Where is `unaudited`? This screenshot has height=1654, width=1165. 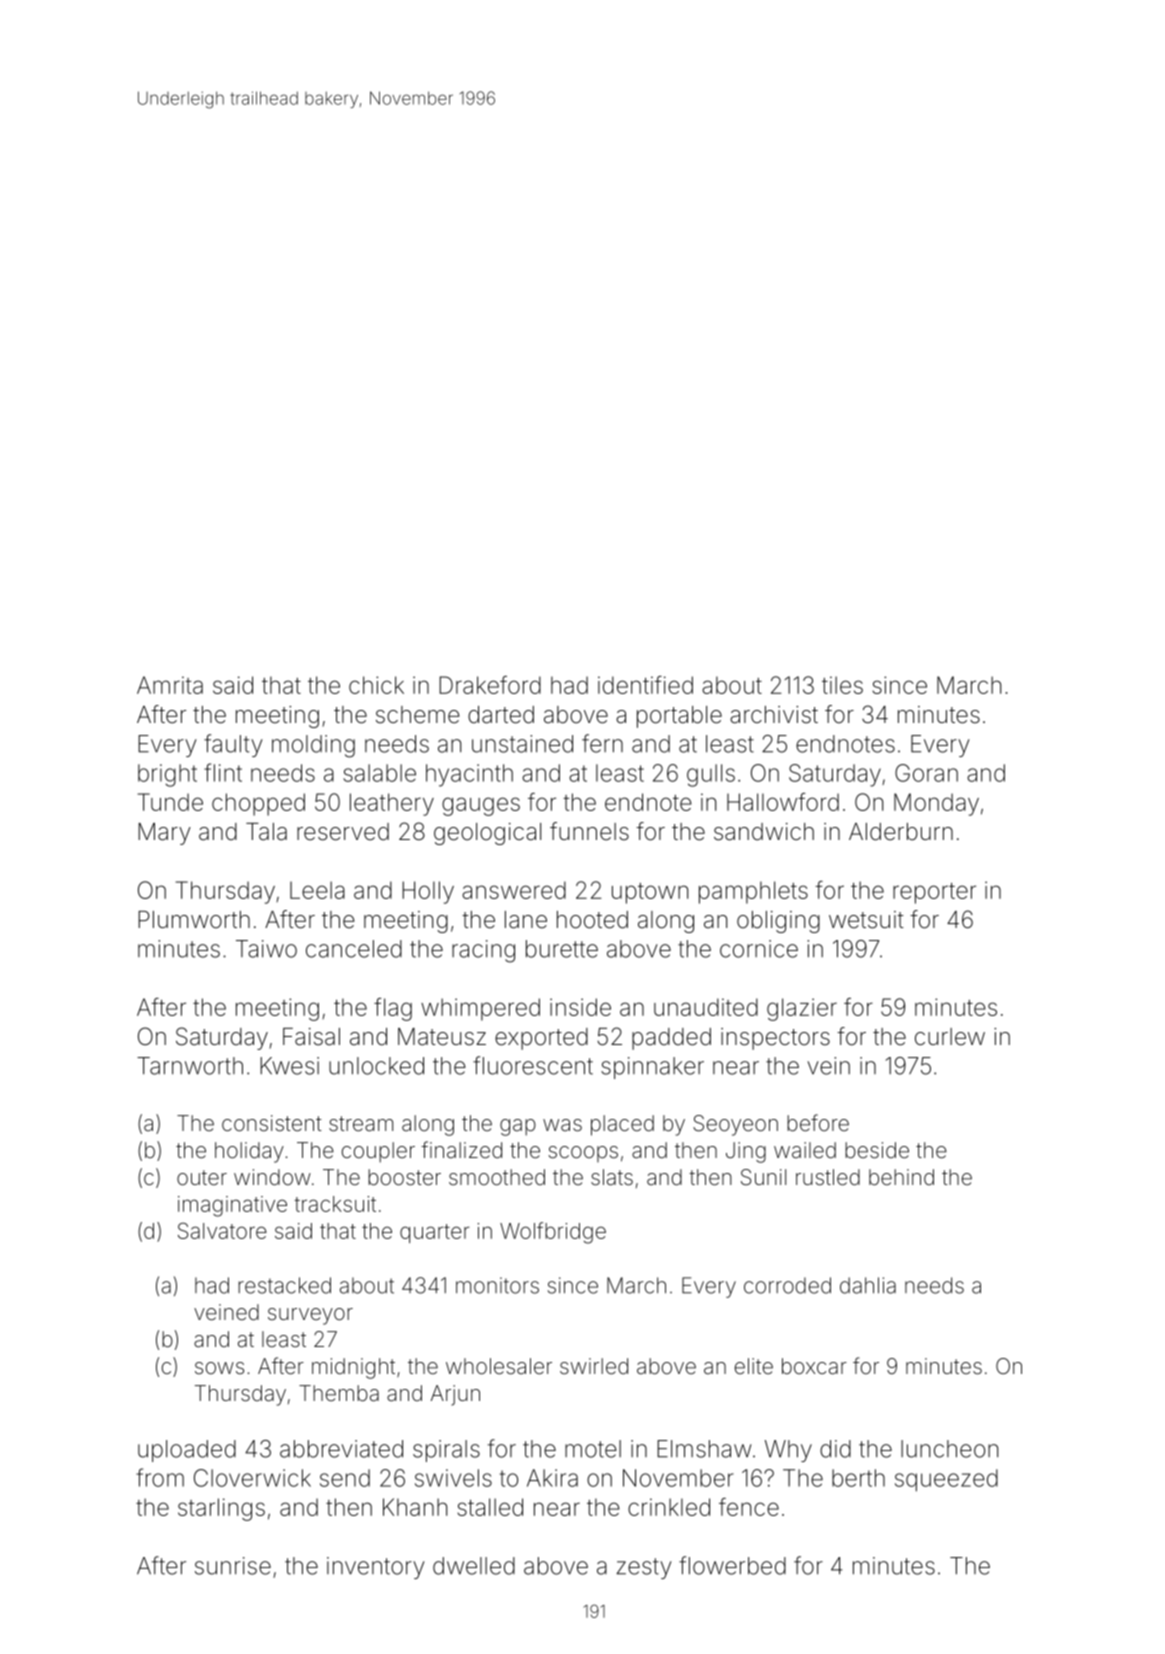 unaudited is located at coordinates (706, 1007).
